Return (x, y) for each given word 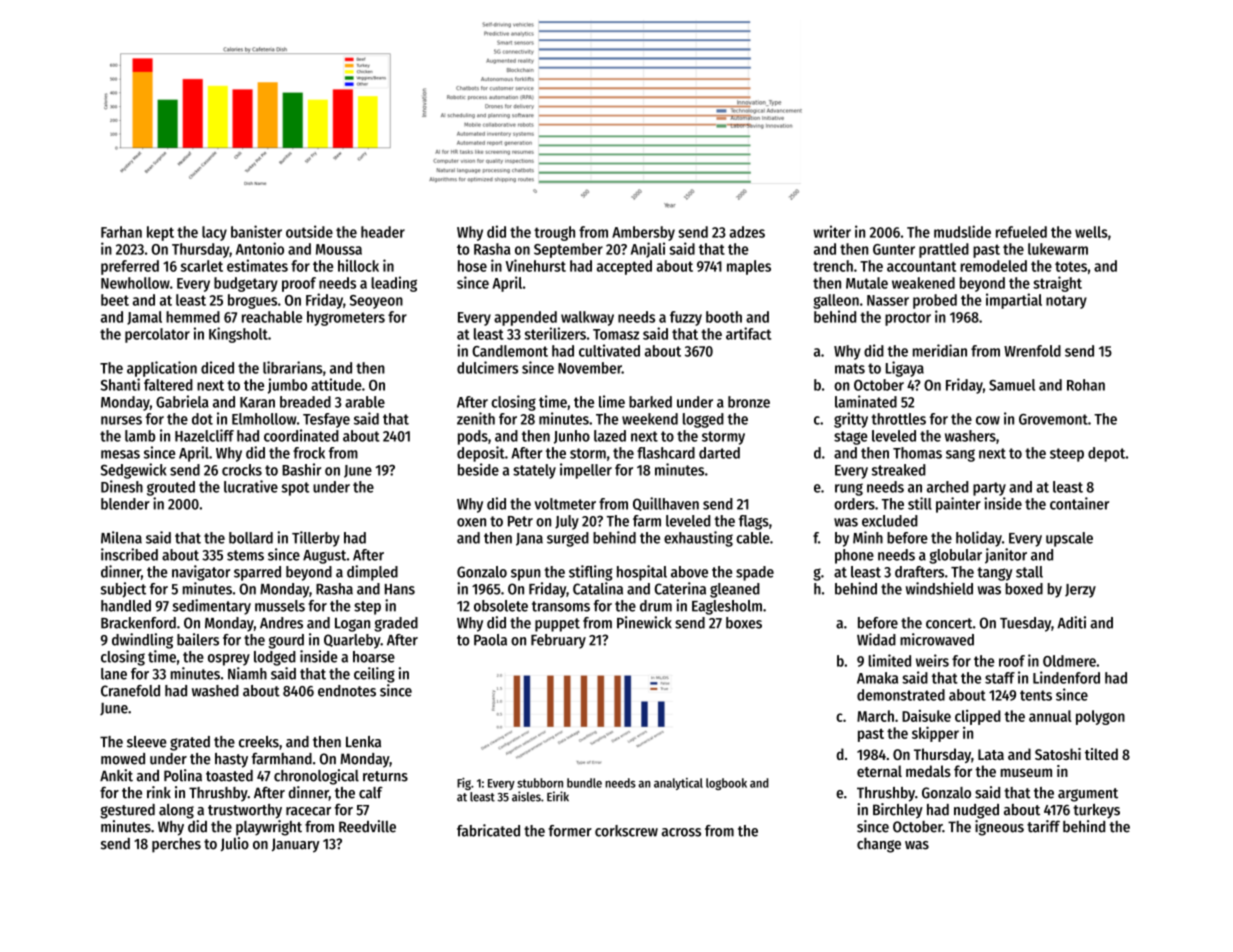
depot (1106, 454)
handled (126, 606)
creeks (259, 742)
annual (1050, 716)
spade (755, 573)
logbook (726, 784)
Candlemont (510, 351)
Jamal (144, 318)
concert (949, 623)
